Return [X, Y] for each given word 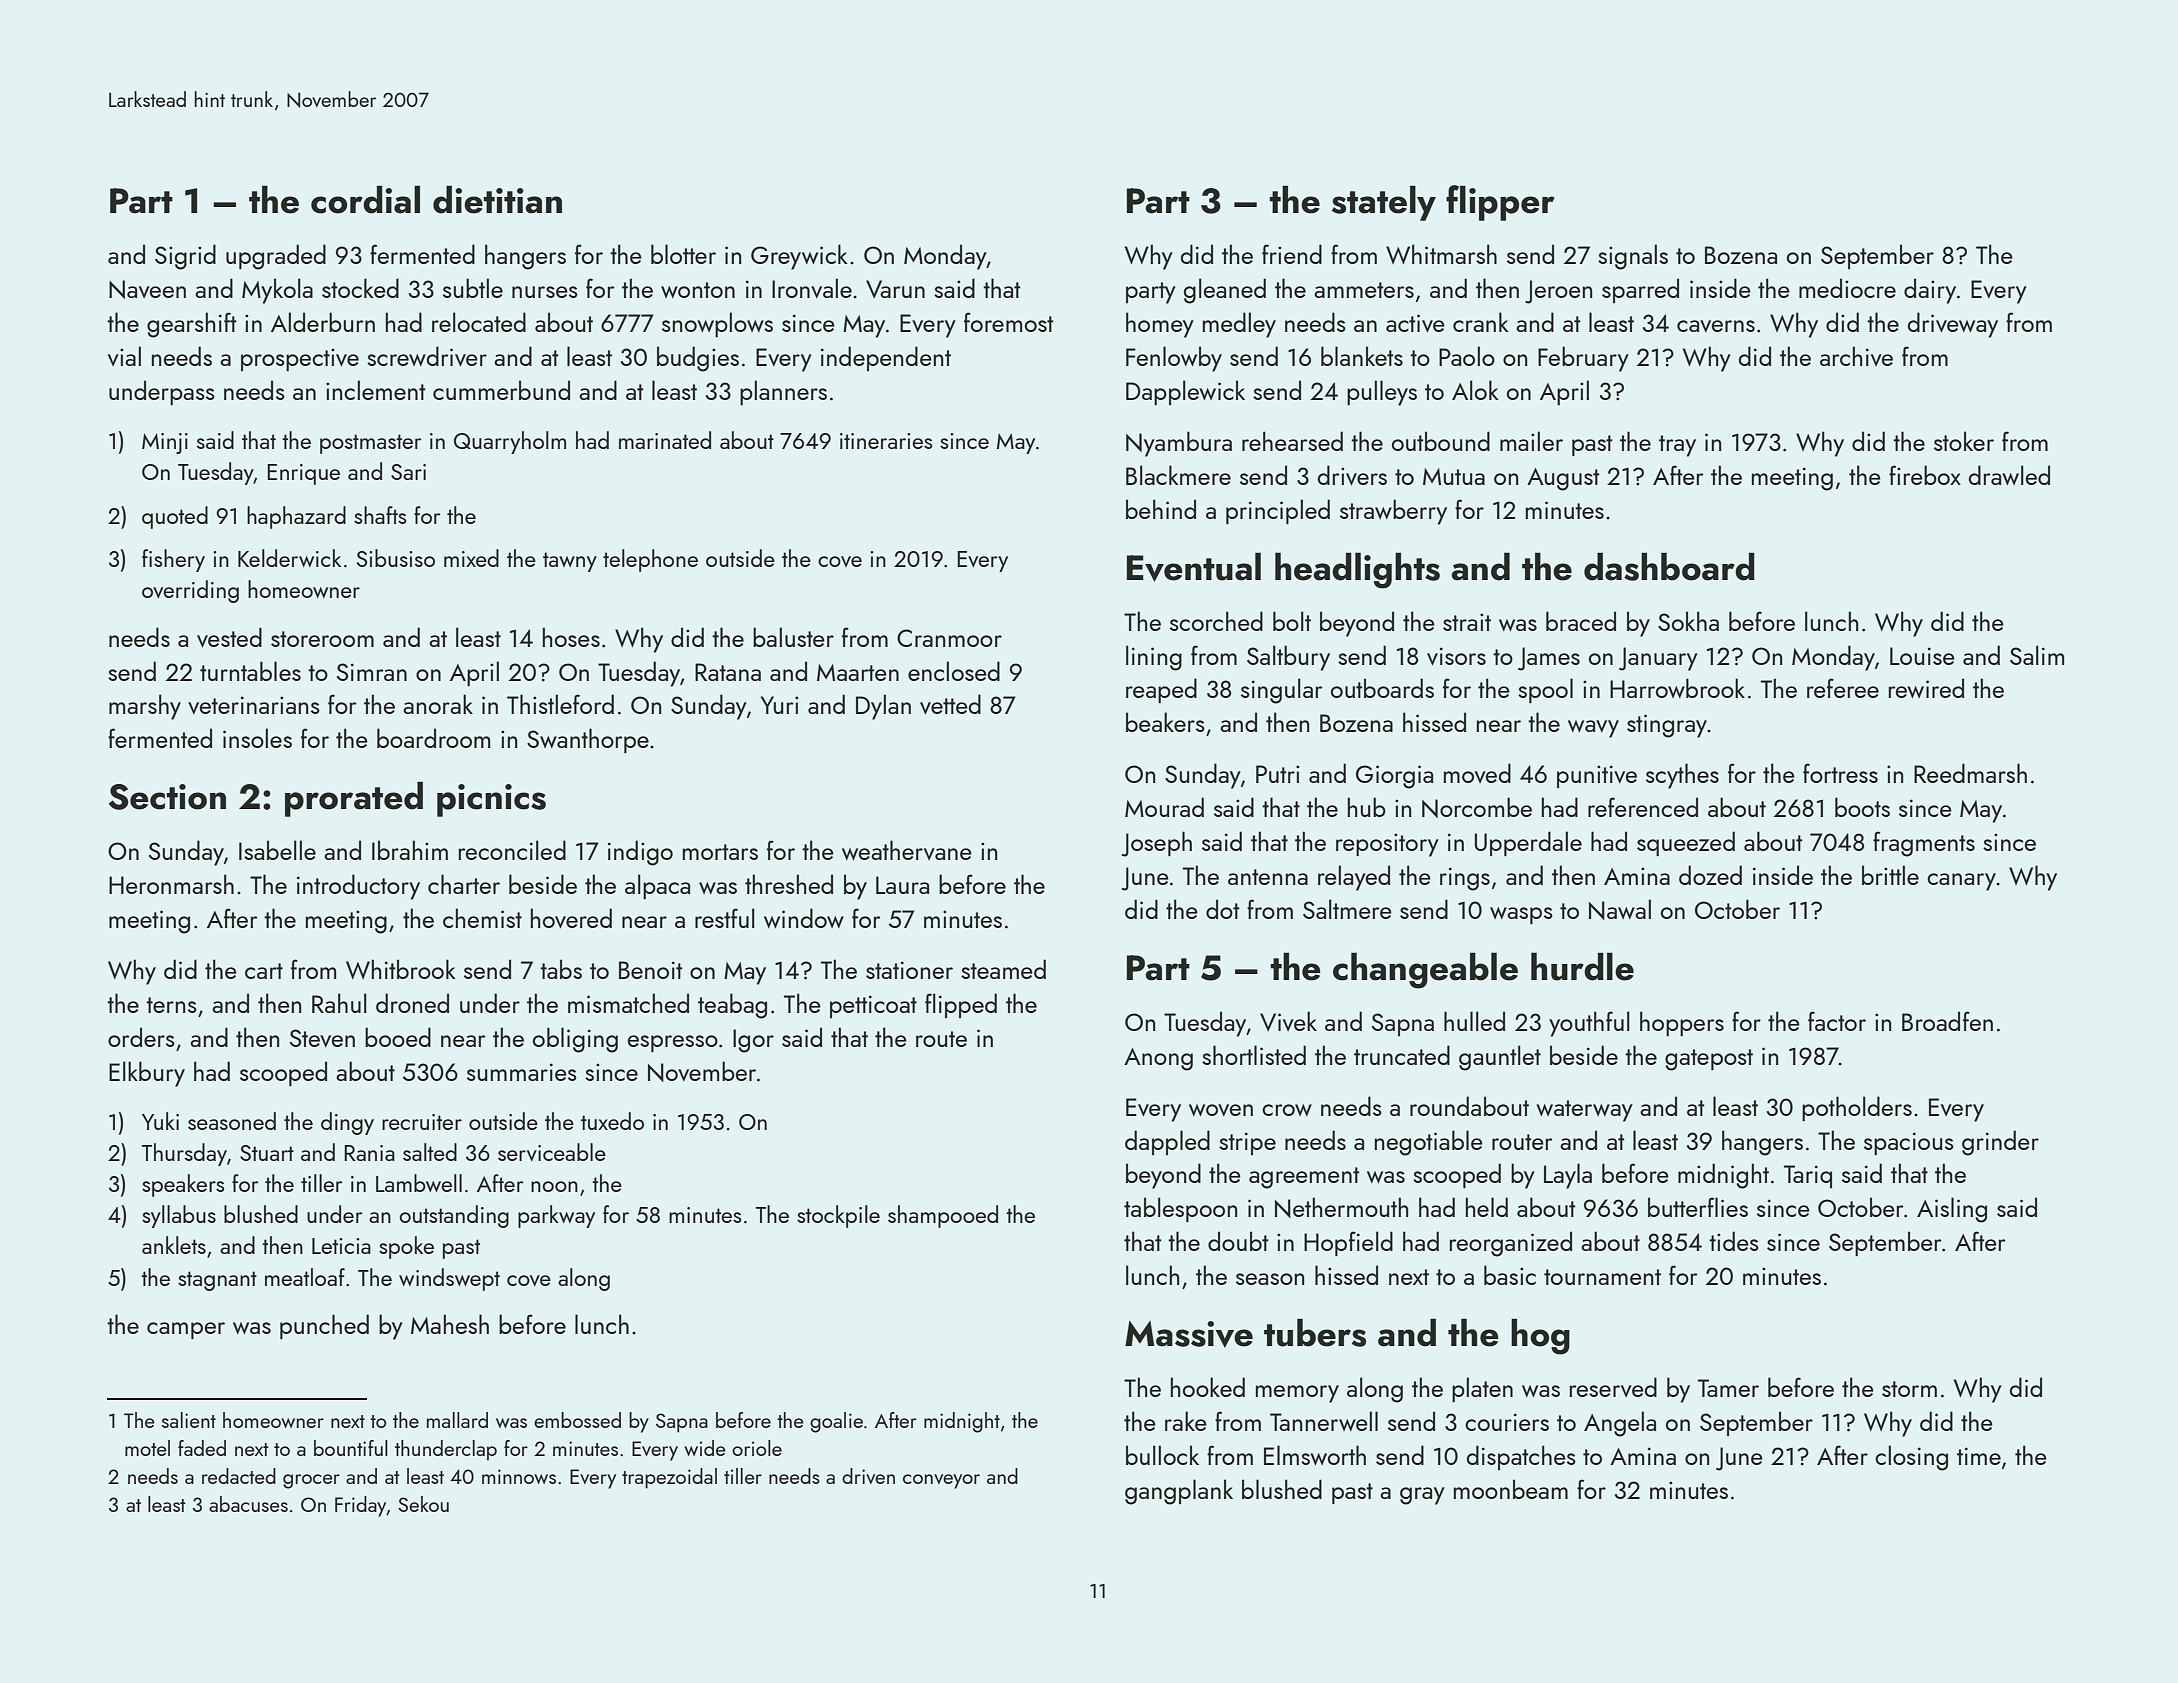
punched [324, 1326]
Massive [1189, 1334]
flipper [1500, 203]
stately [1384, 203]
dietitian [497, 200]
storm [1909, 1389]
